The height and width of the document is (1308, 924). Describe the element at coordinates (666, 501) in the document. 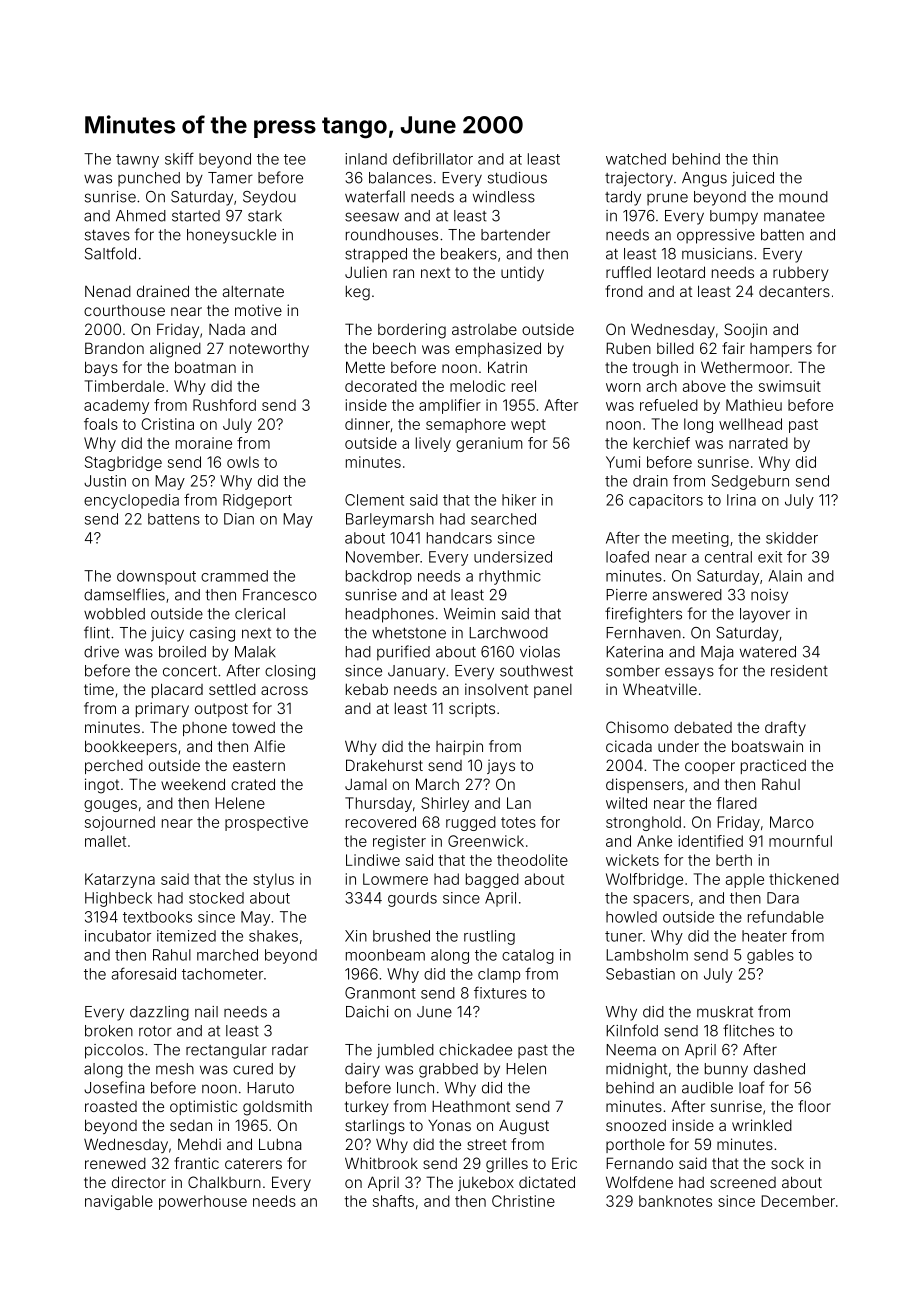

I see `capacitors` at that location.
